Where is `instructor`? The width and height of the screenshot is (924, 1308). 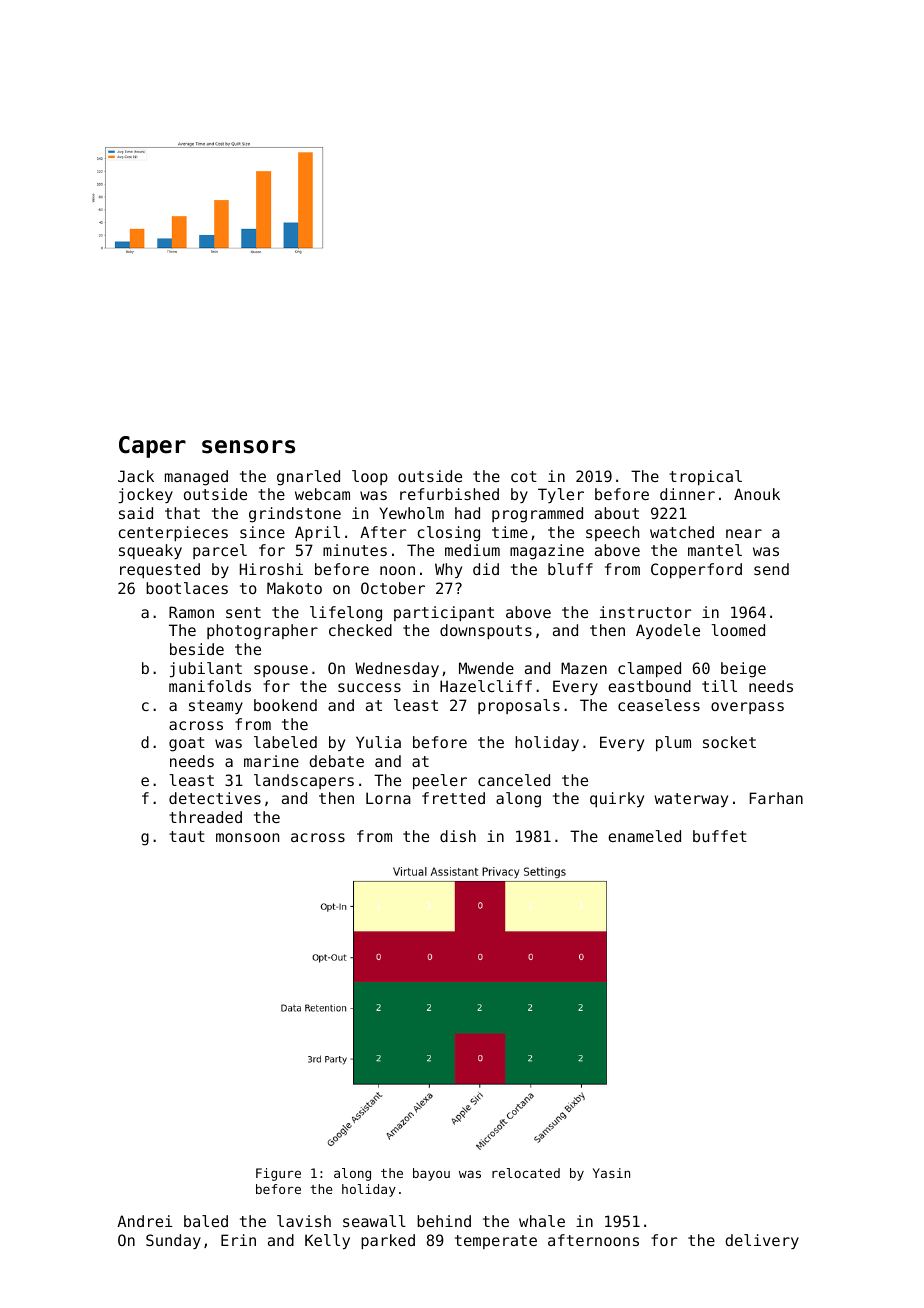
instructor is located at coordinates (646, 612).
